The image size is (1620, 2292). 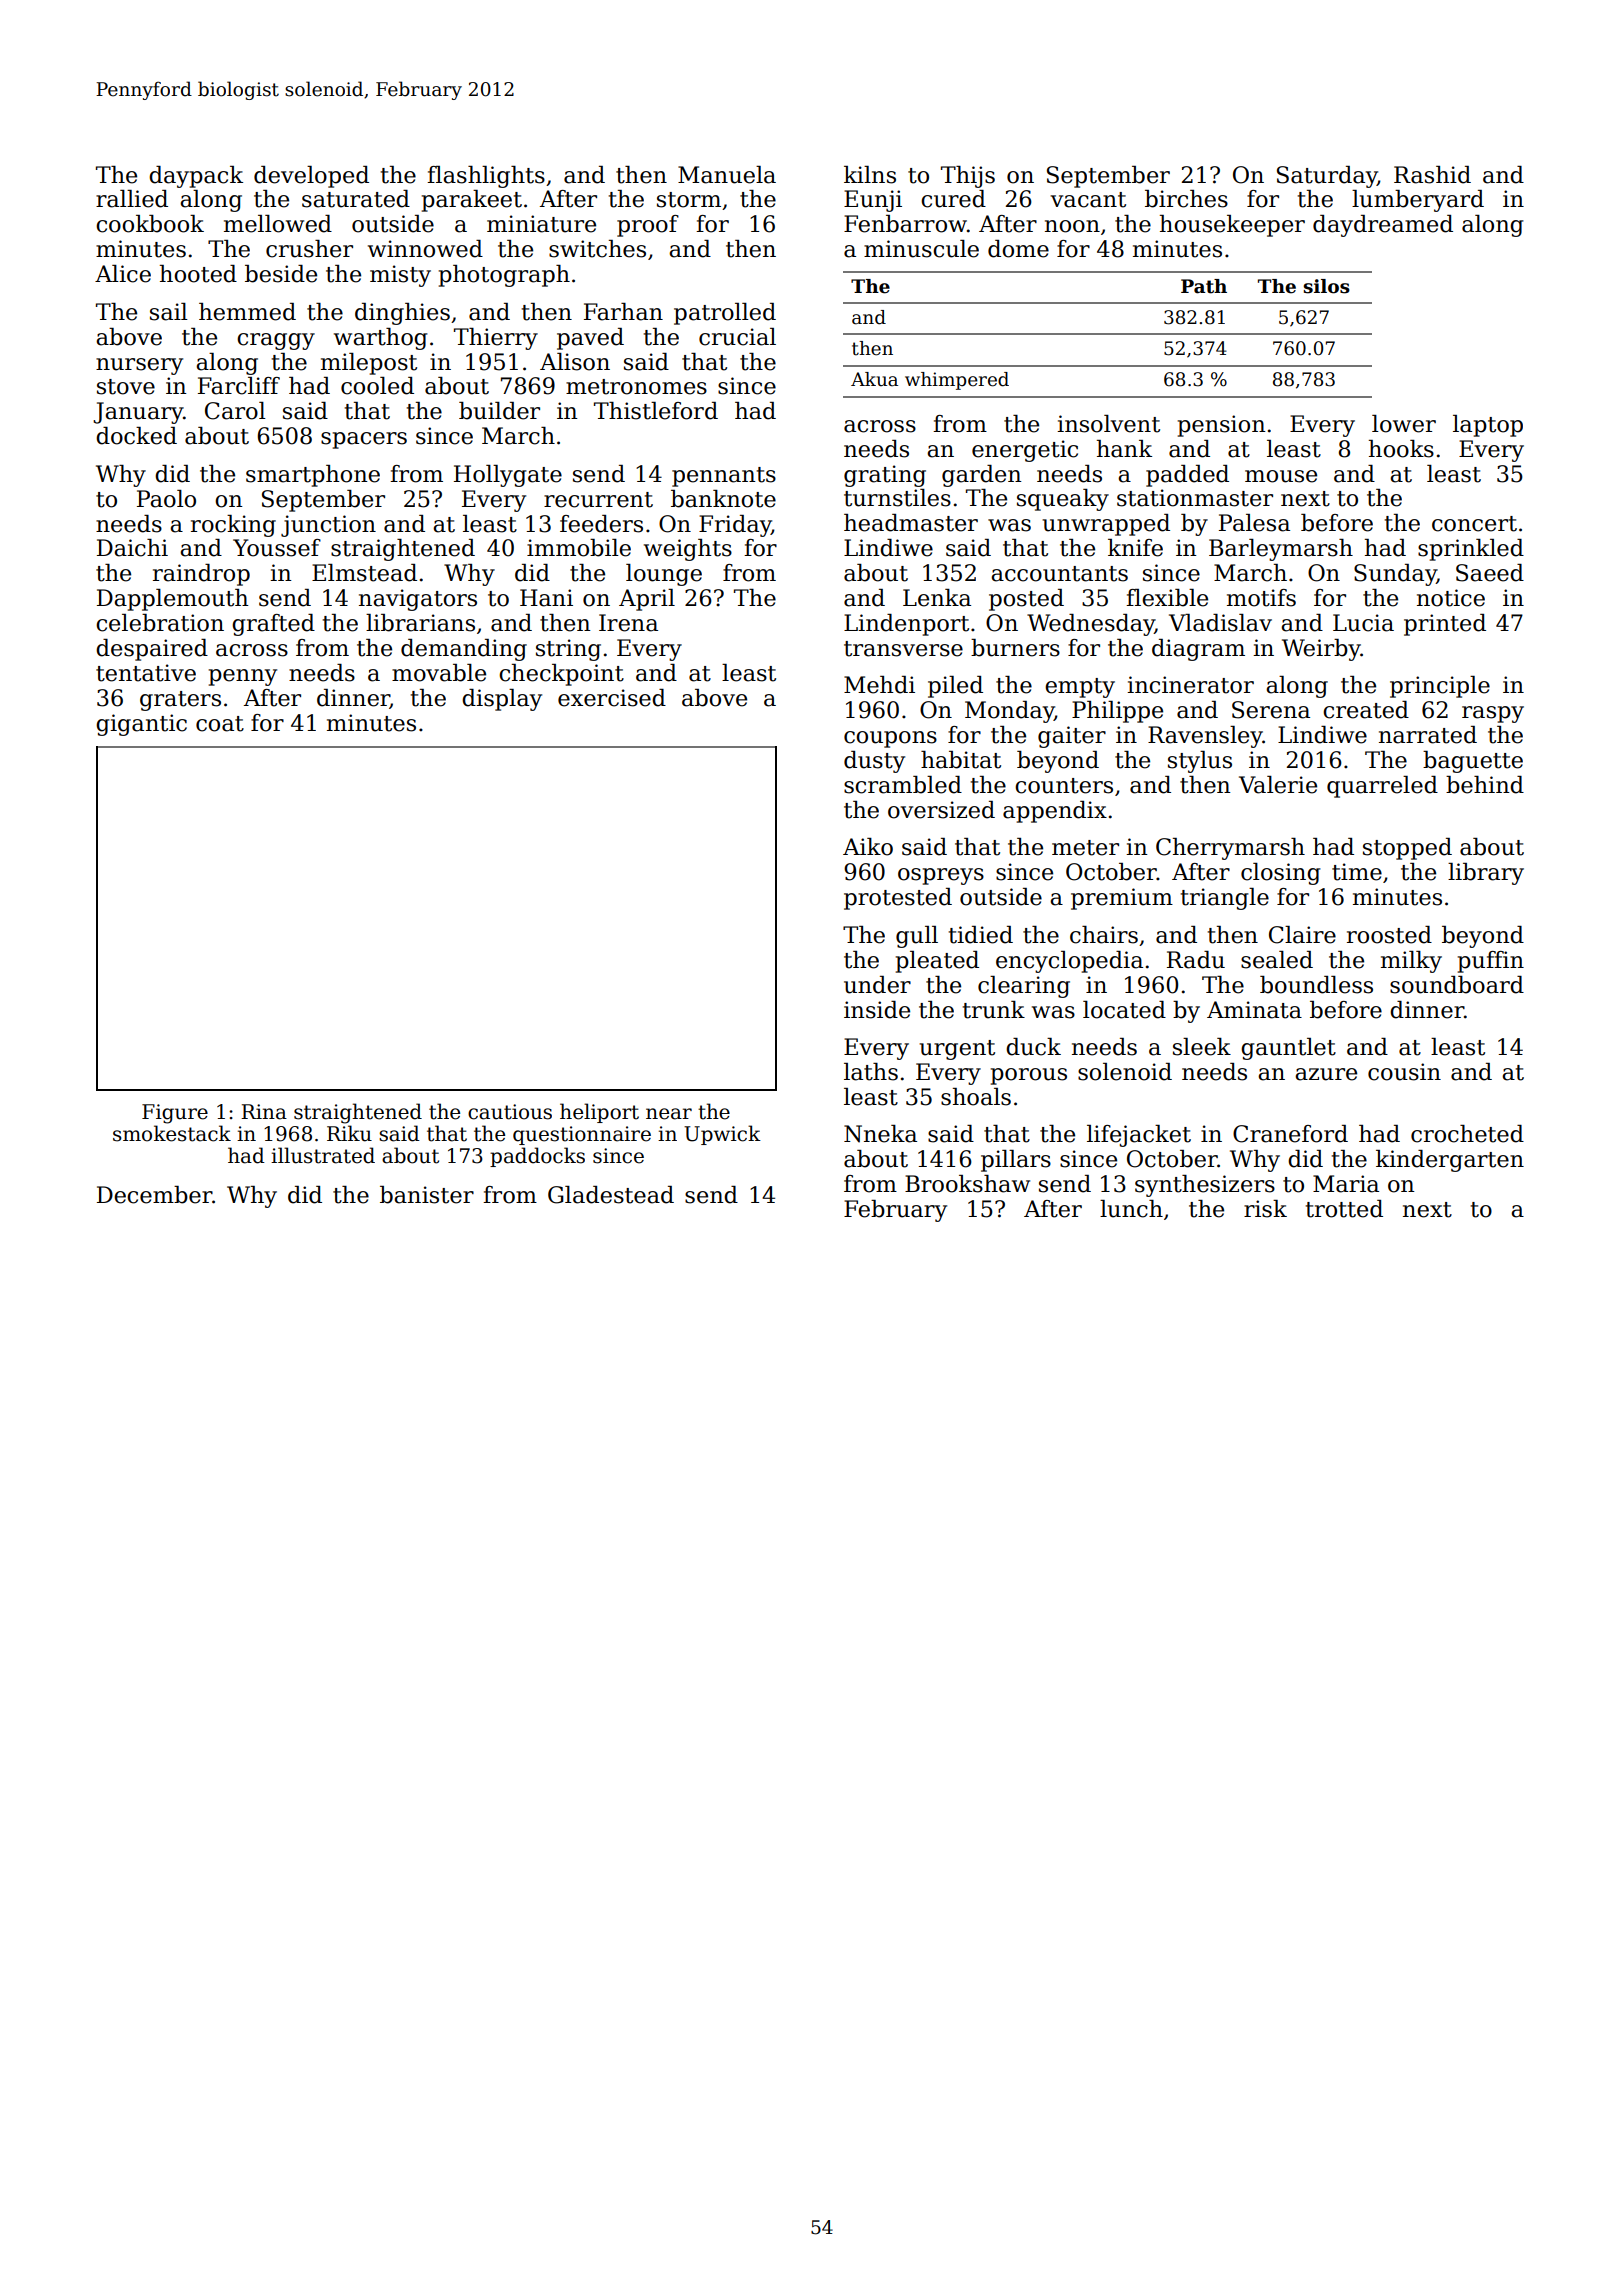 What do you see at coordinates (1232, 226) in the screenshot?
I see `housekeeper` at bounding box center [1232, 226].
